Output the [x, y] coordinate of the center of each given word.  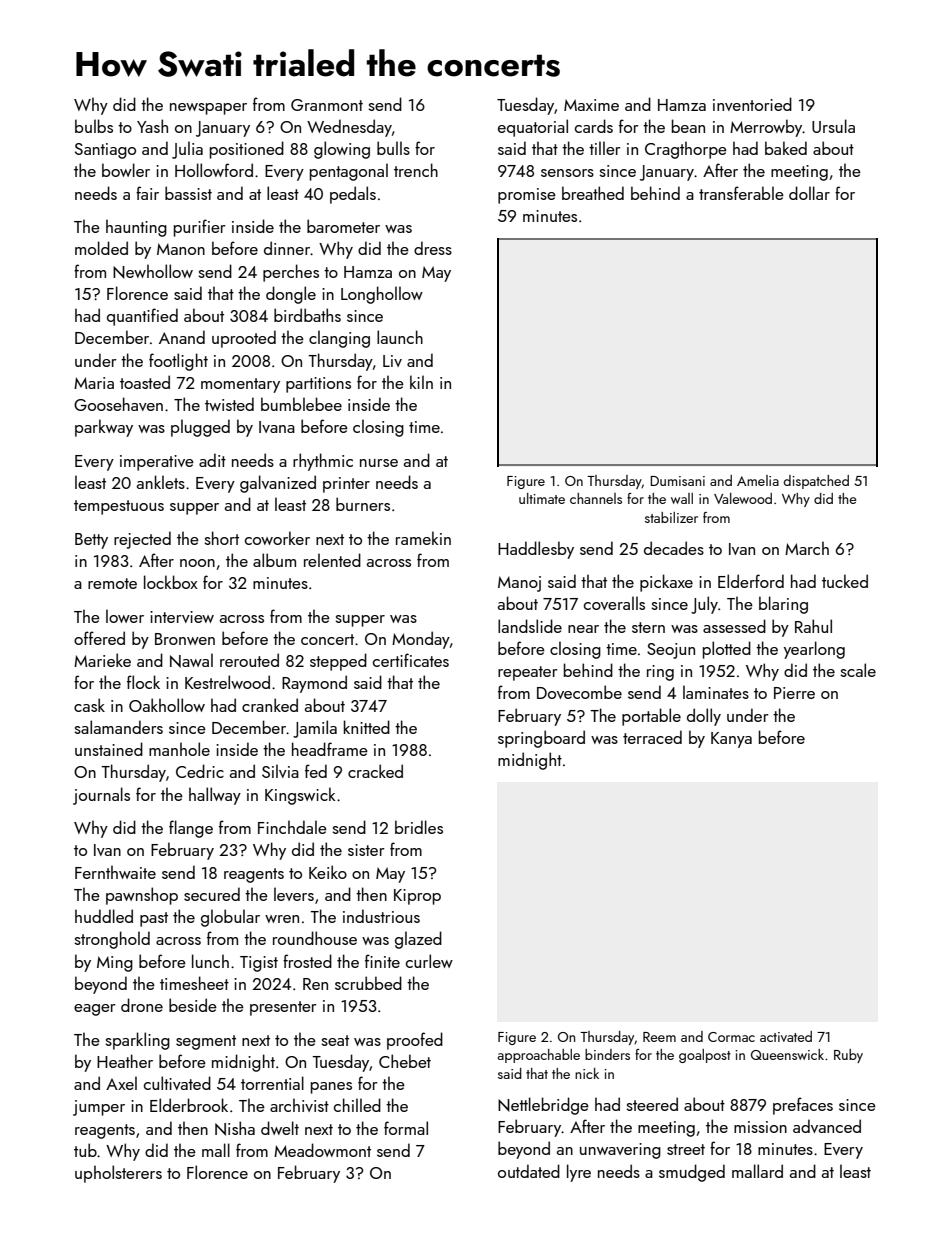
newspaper [208, 109]
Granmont [327, 105]
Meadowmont [322, 1150]
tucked [845, 581]
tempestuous [119, 507]
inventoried [752, 104]
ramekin [423, 538]
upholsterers [118, 1174]
